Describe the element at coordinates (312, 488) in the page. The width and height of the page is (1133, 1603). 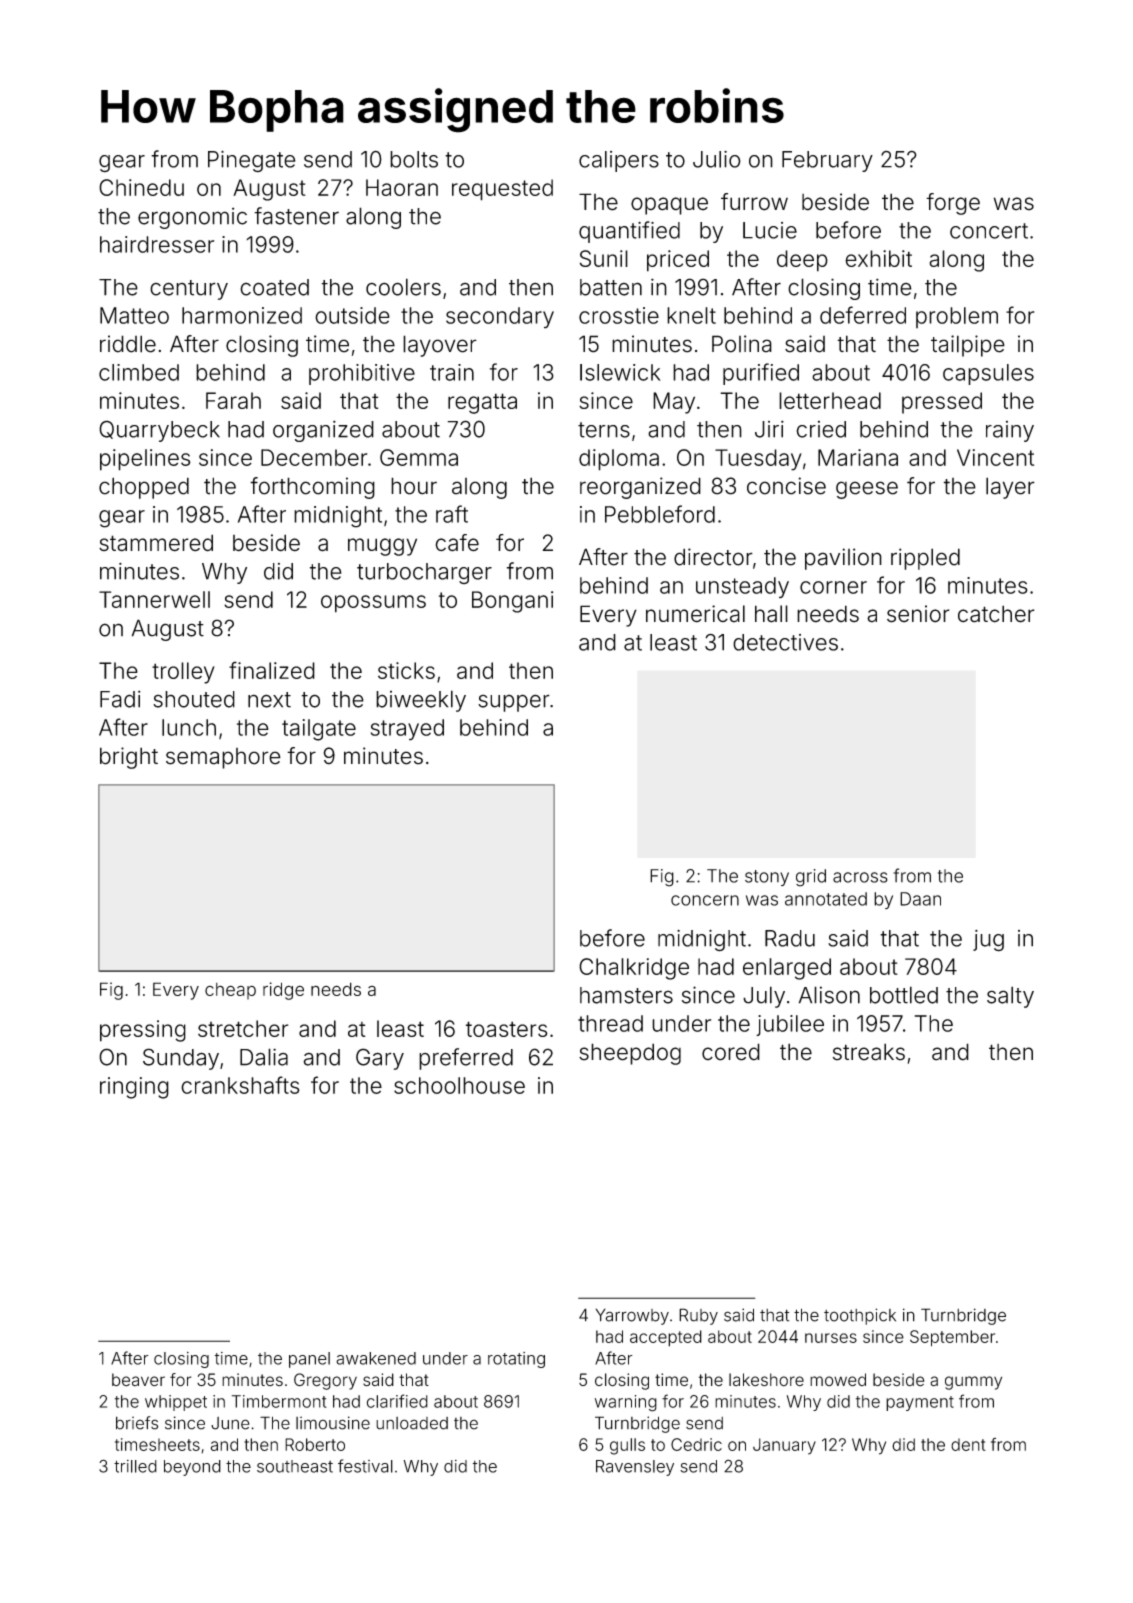
I see `forthcoming` at that location.
